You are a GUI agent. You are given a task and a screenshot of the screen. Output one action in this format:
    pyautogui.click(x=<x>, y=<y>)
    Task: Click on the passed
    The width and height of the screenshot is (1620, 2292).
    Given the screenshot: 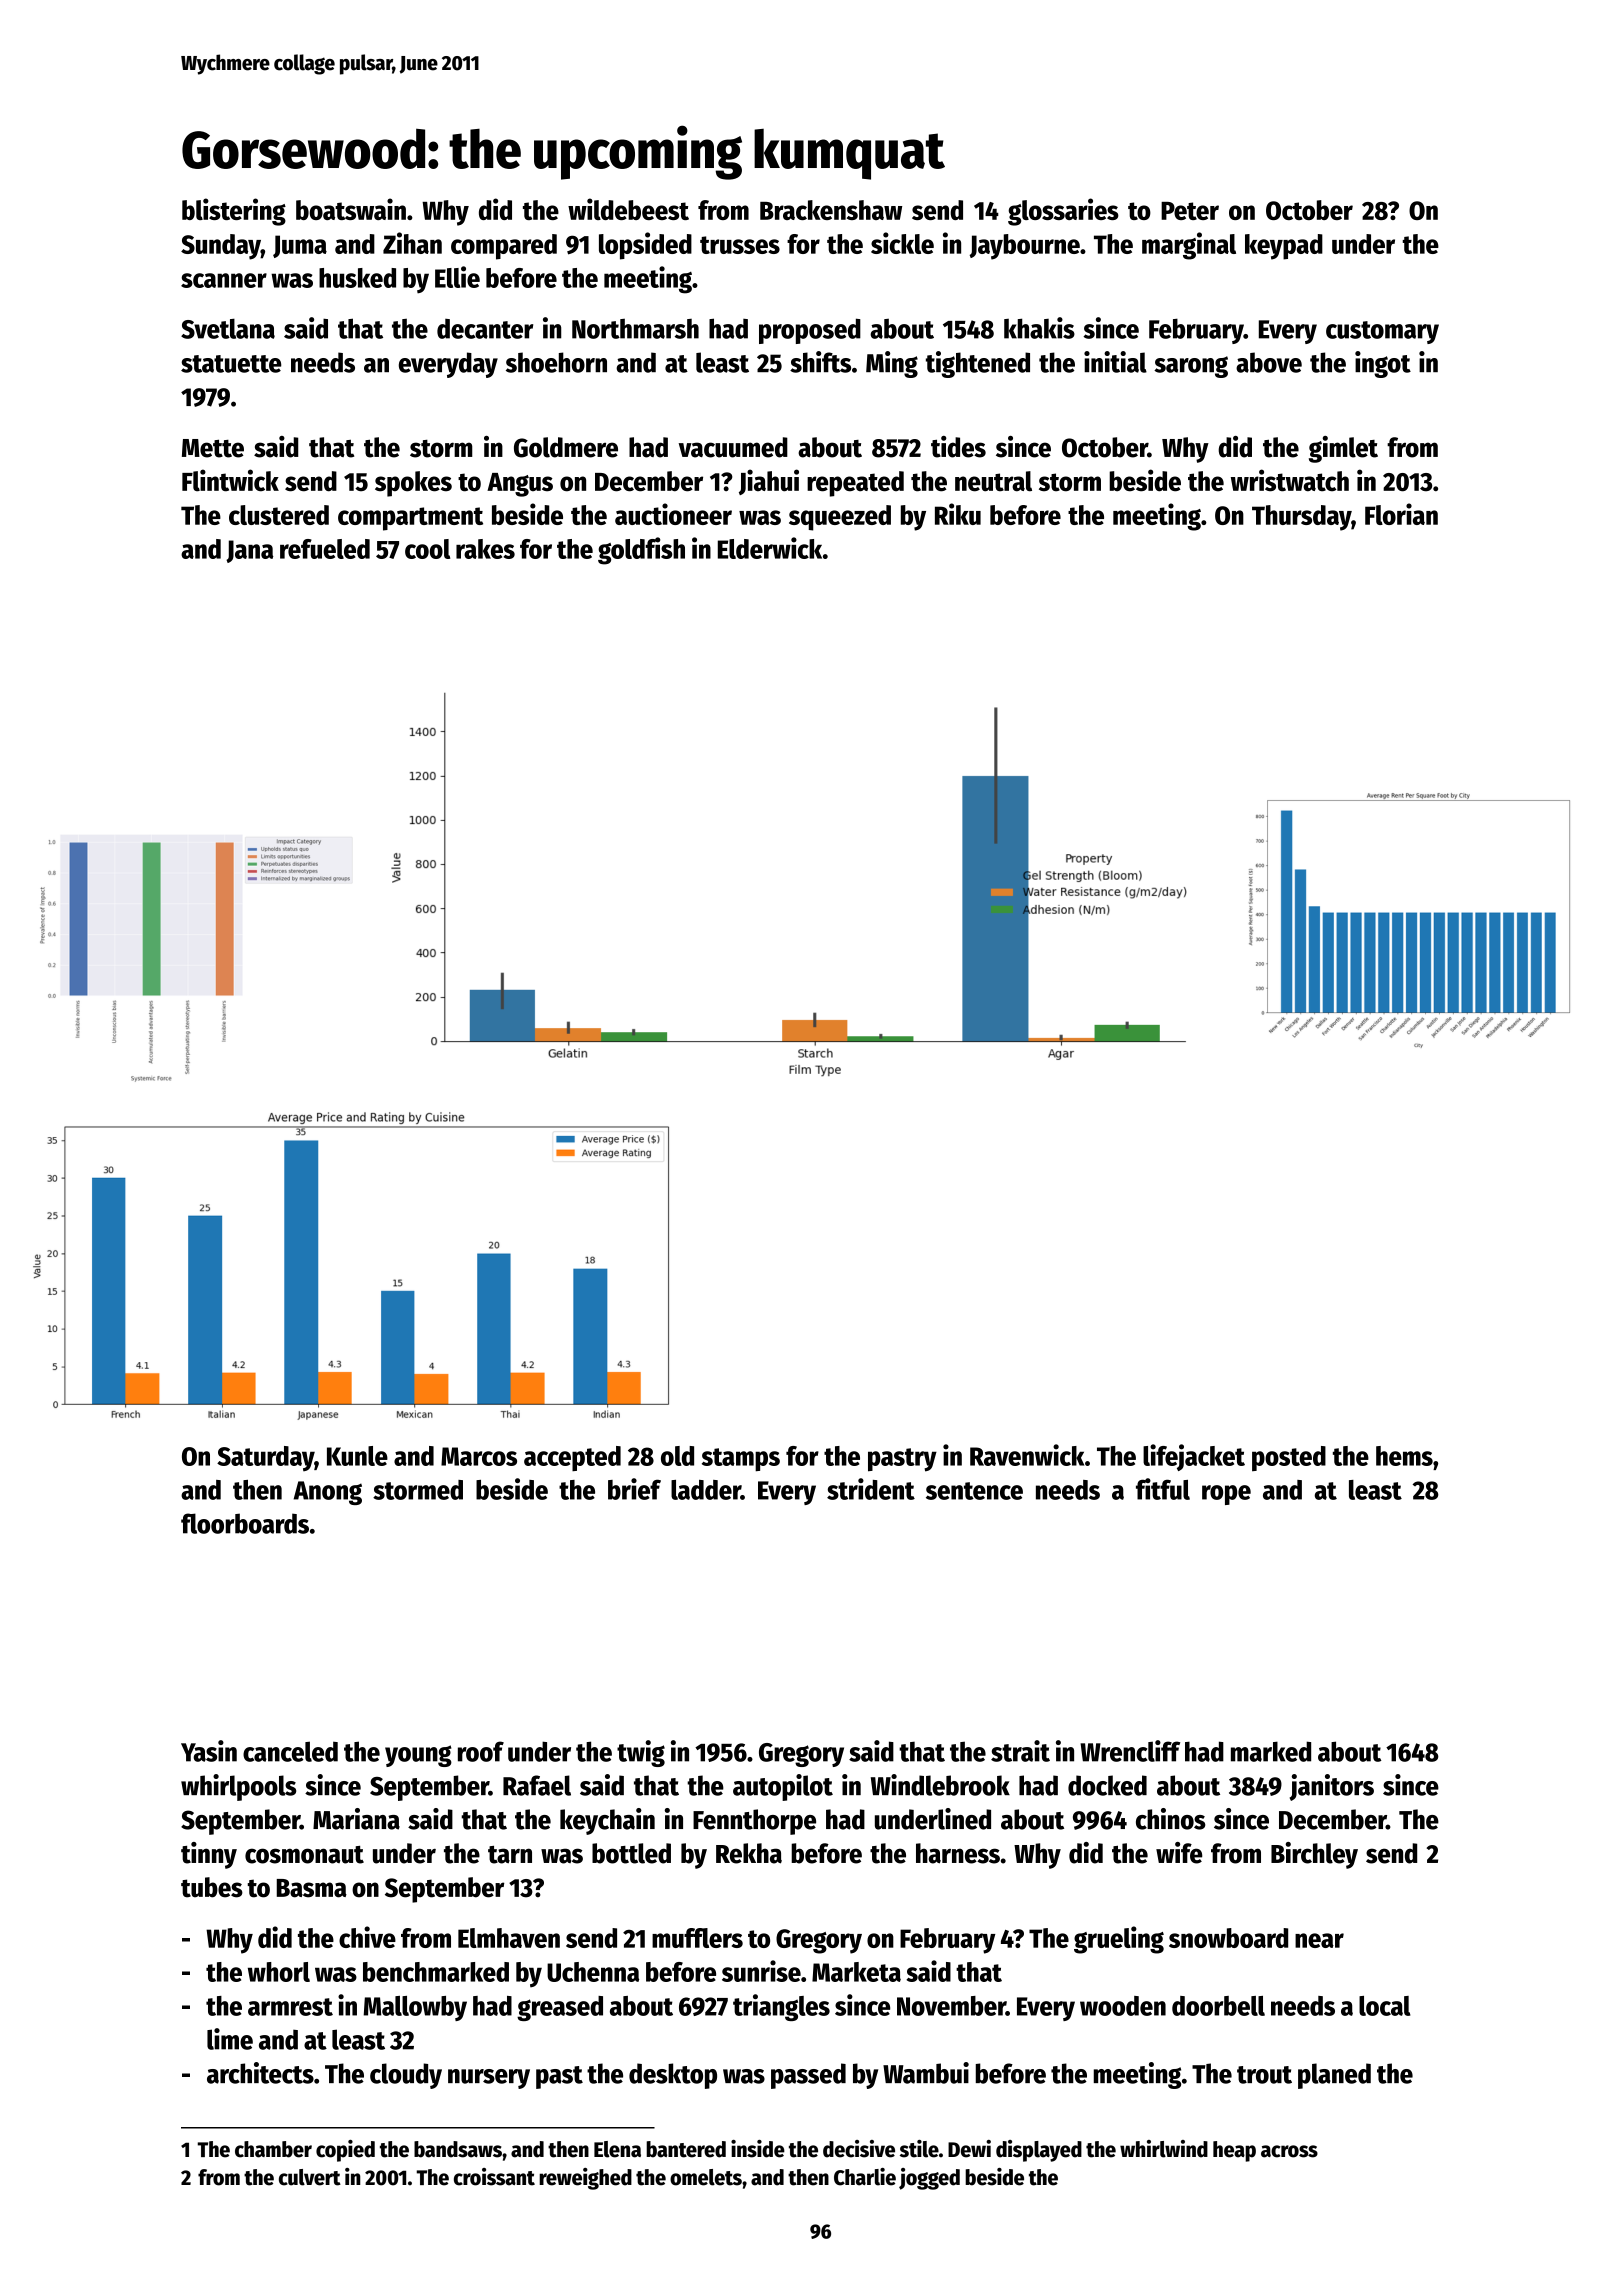 What is the action you would take?
    pyautogui.click(x=808, y=2076)
